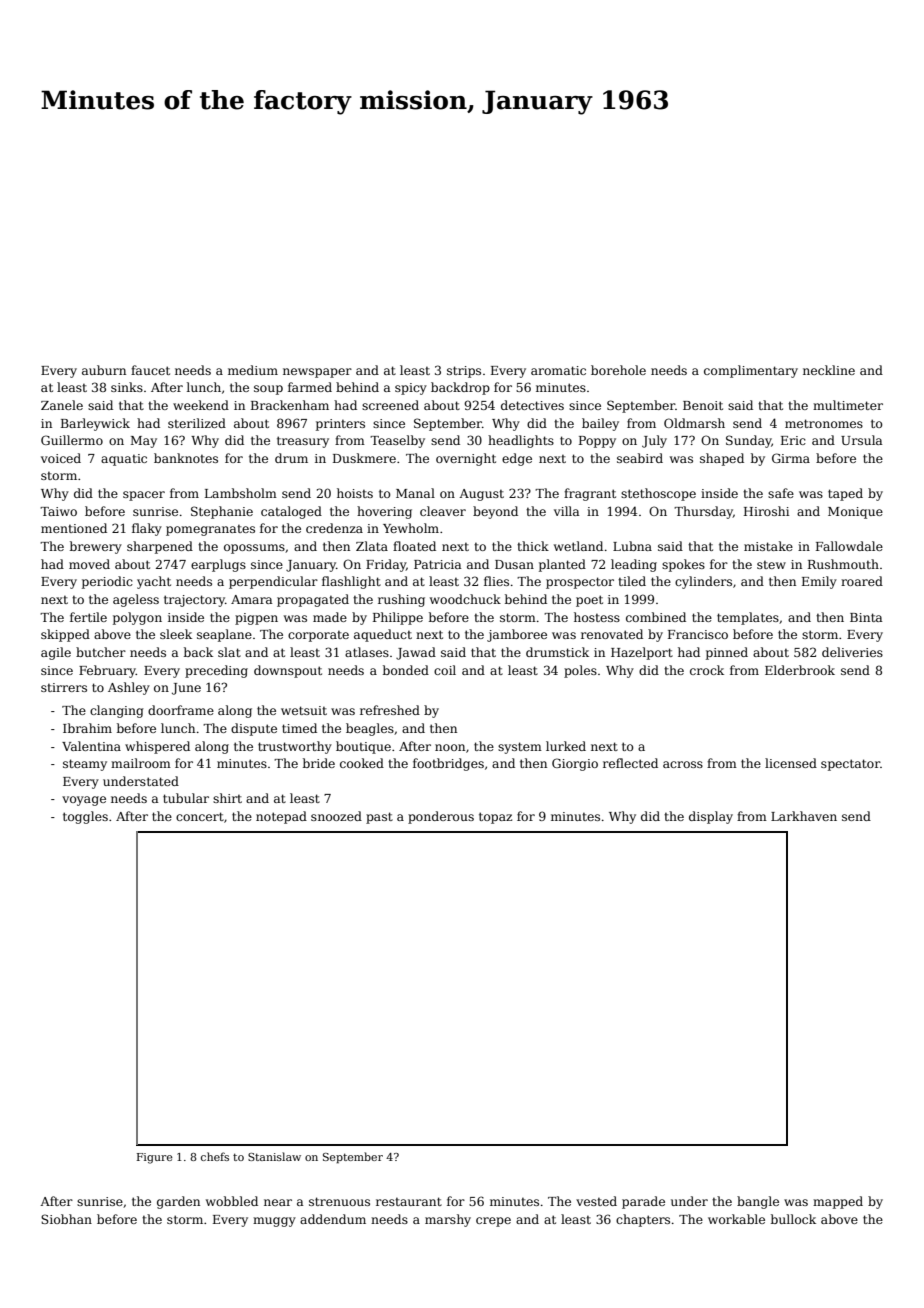 The width and height of the screenshot is (924, 1308). Describe the element at coordinates (104, 370) in the screenshot. I see `auburn` at that location.
